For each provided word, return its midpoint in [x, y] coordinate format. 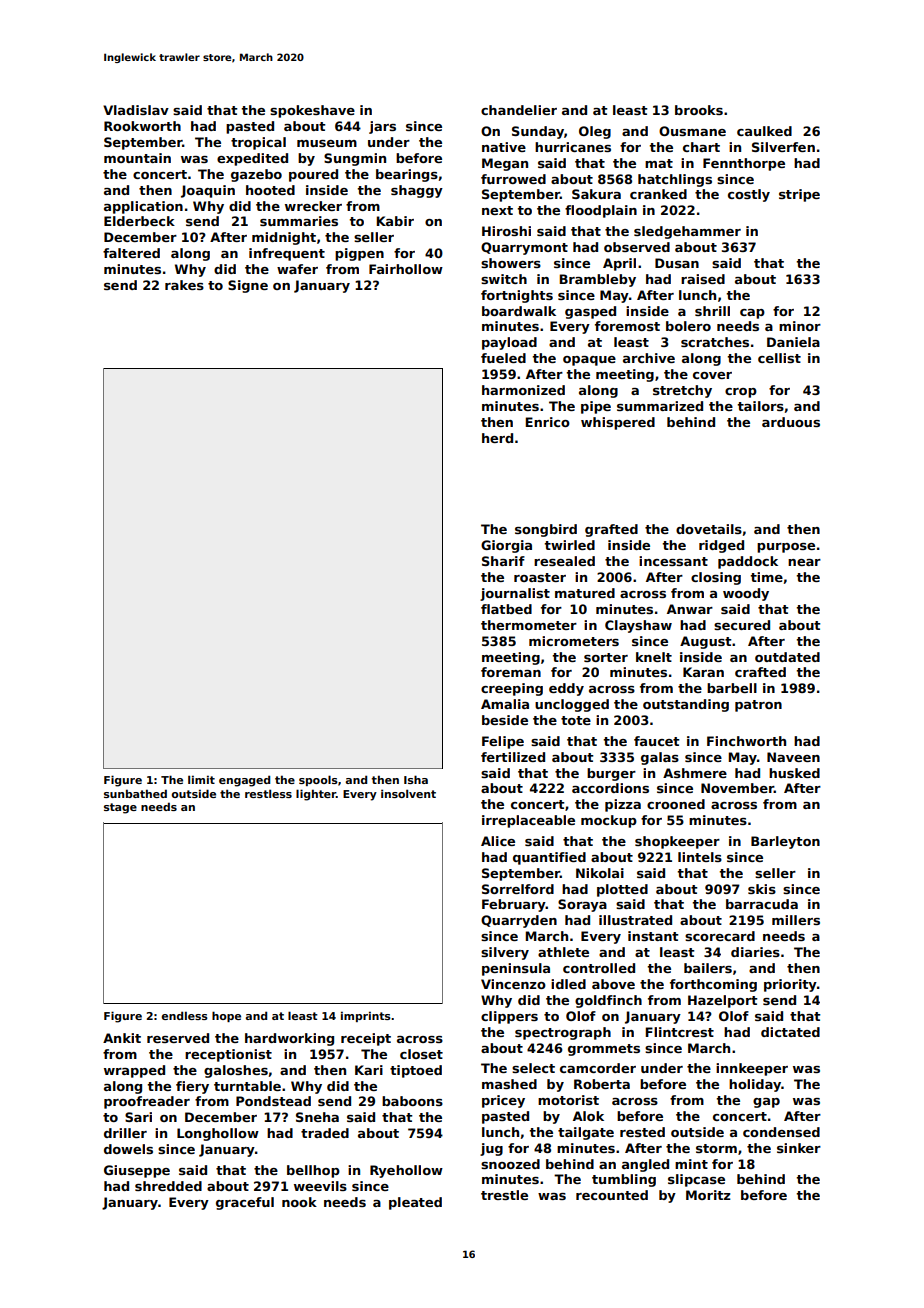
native [504, 147]
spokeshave [312, 111]
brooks [699, 110]
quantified [549, 858]
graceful [245, 1203]
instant [653, 936]
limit [201, 779]
